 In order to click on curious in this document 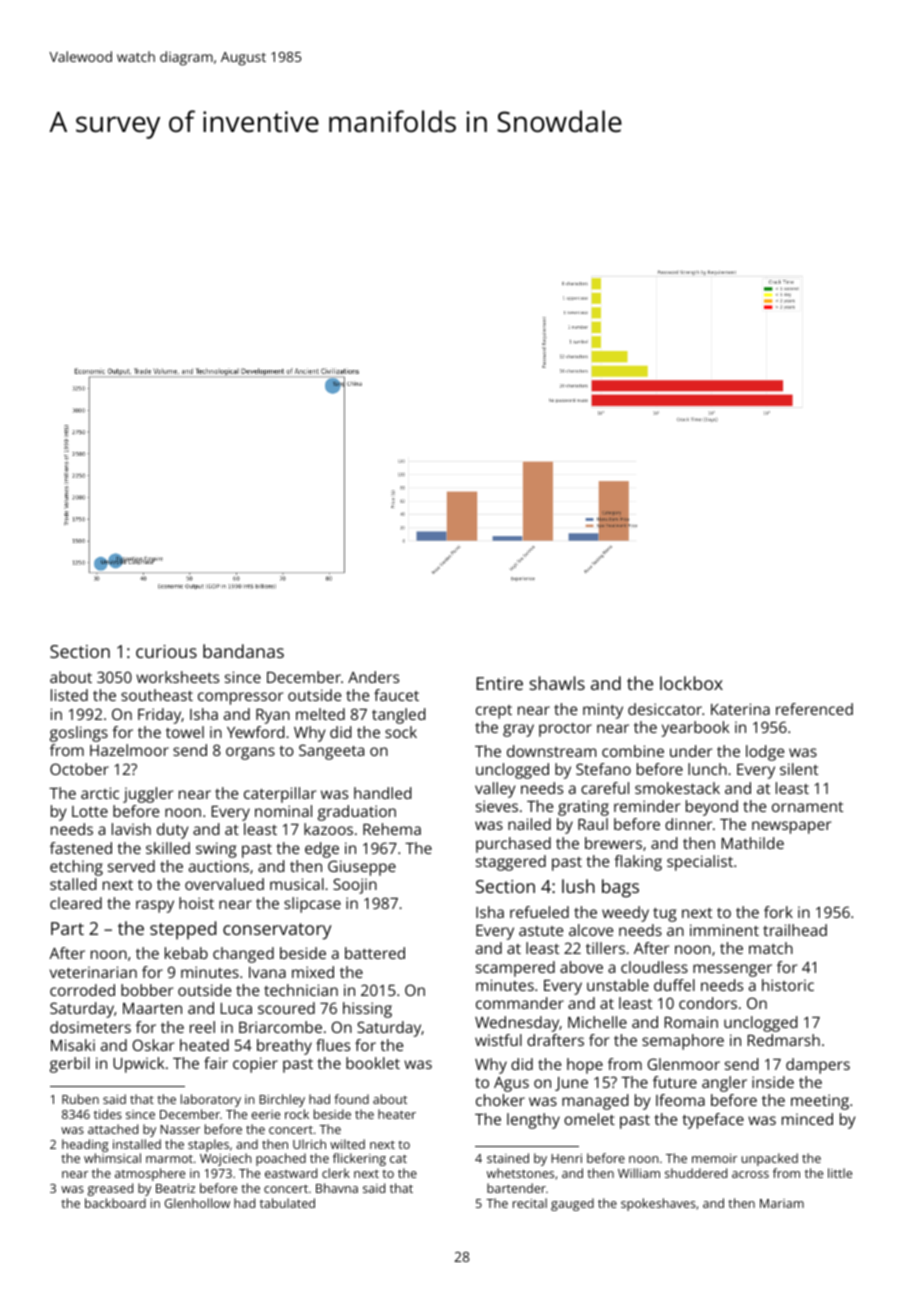, I will do `click(166, 651)`.
